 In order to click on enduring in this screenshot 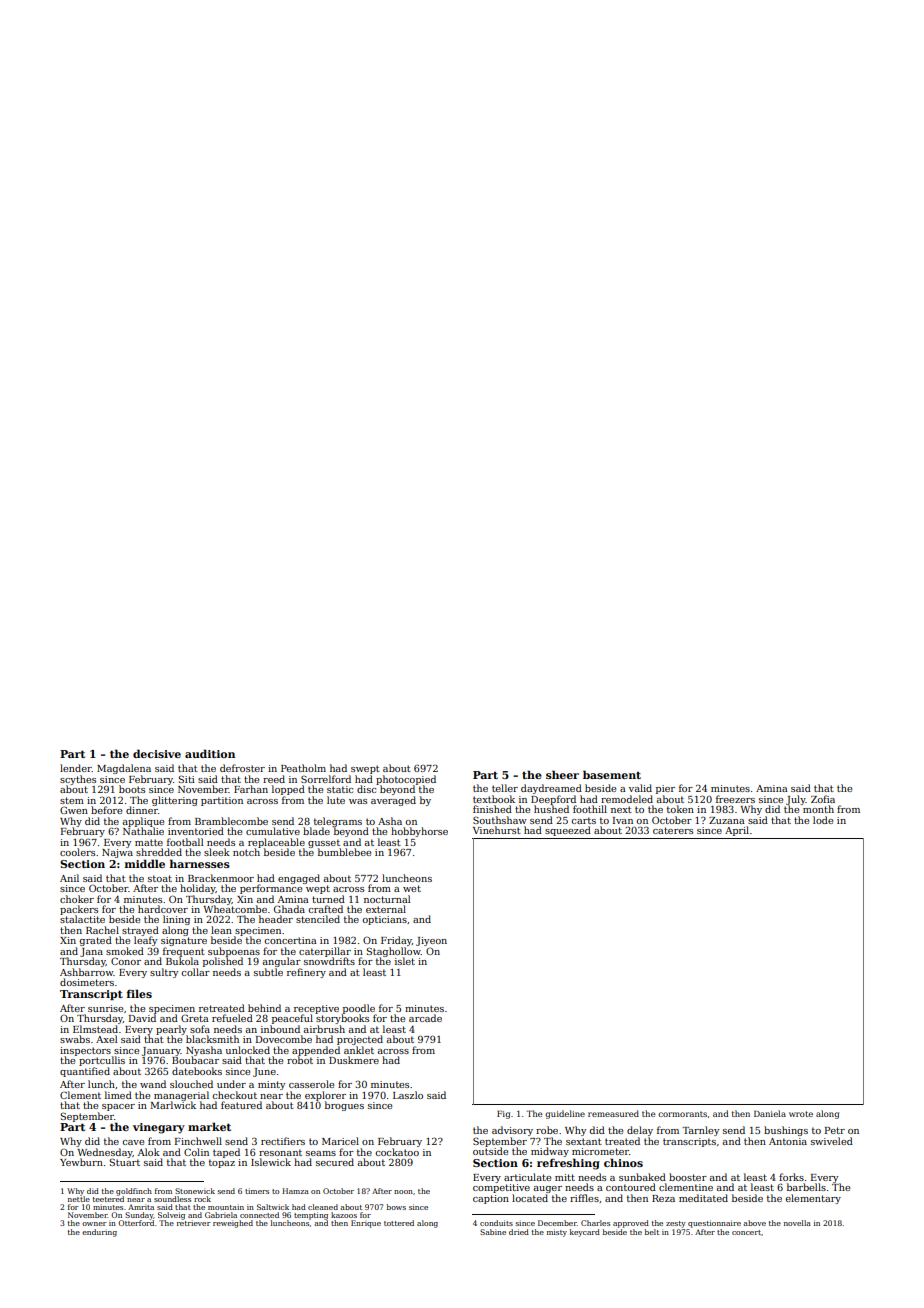, I will do `click(99, 1233)`.
